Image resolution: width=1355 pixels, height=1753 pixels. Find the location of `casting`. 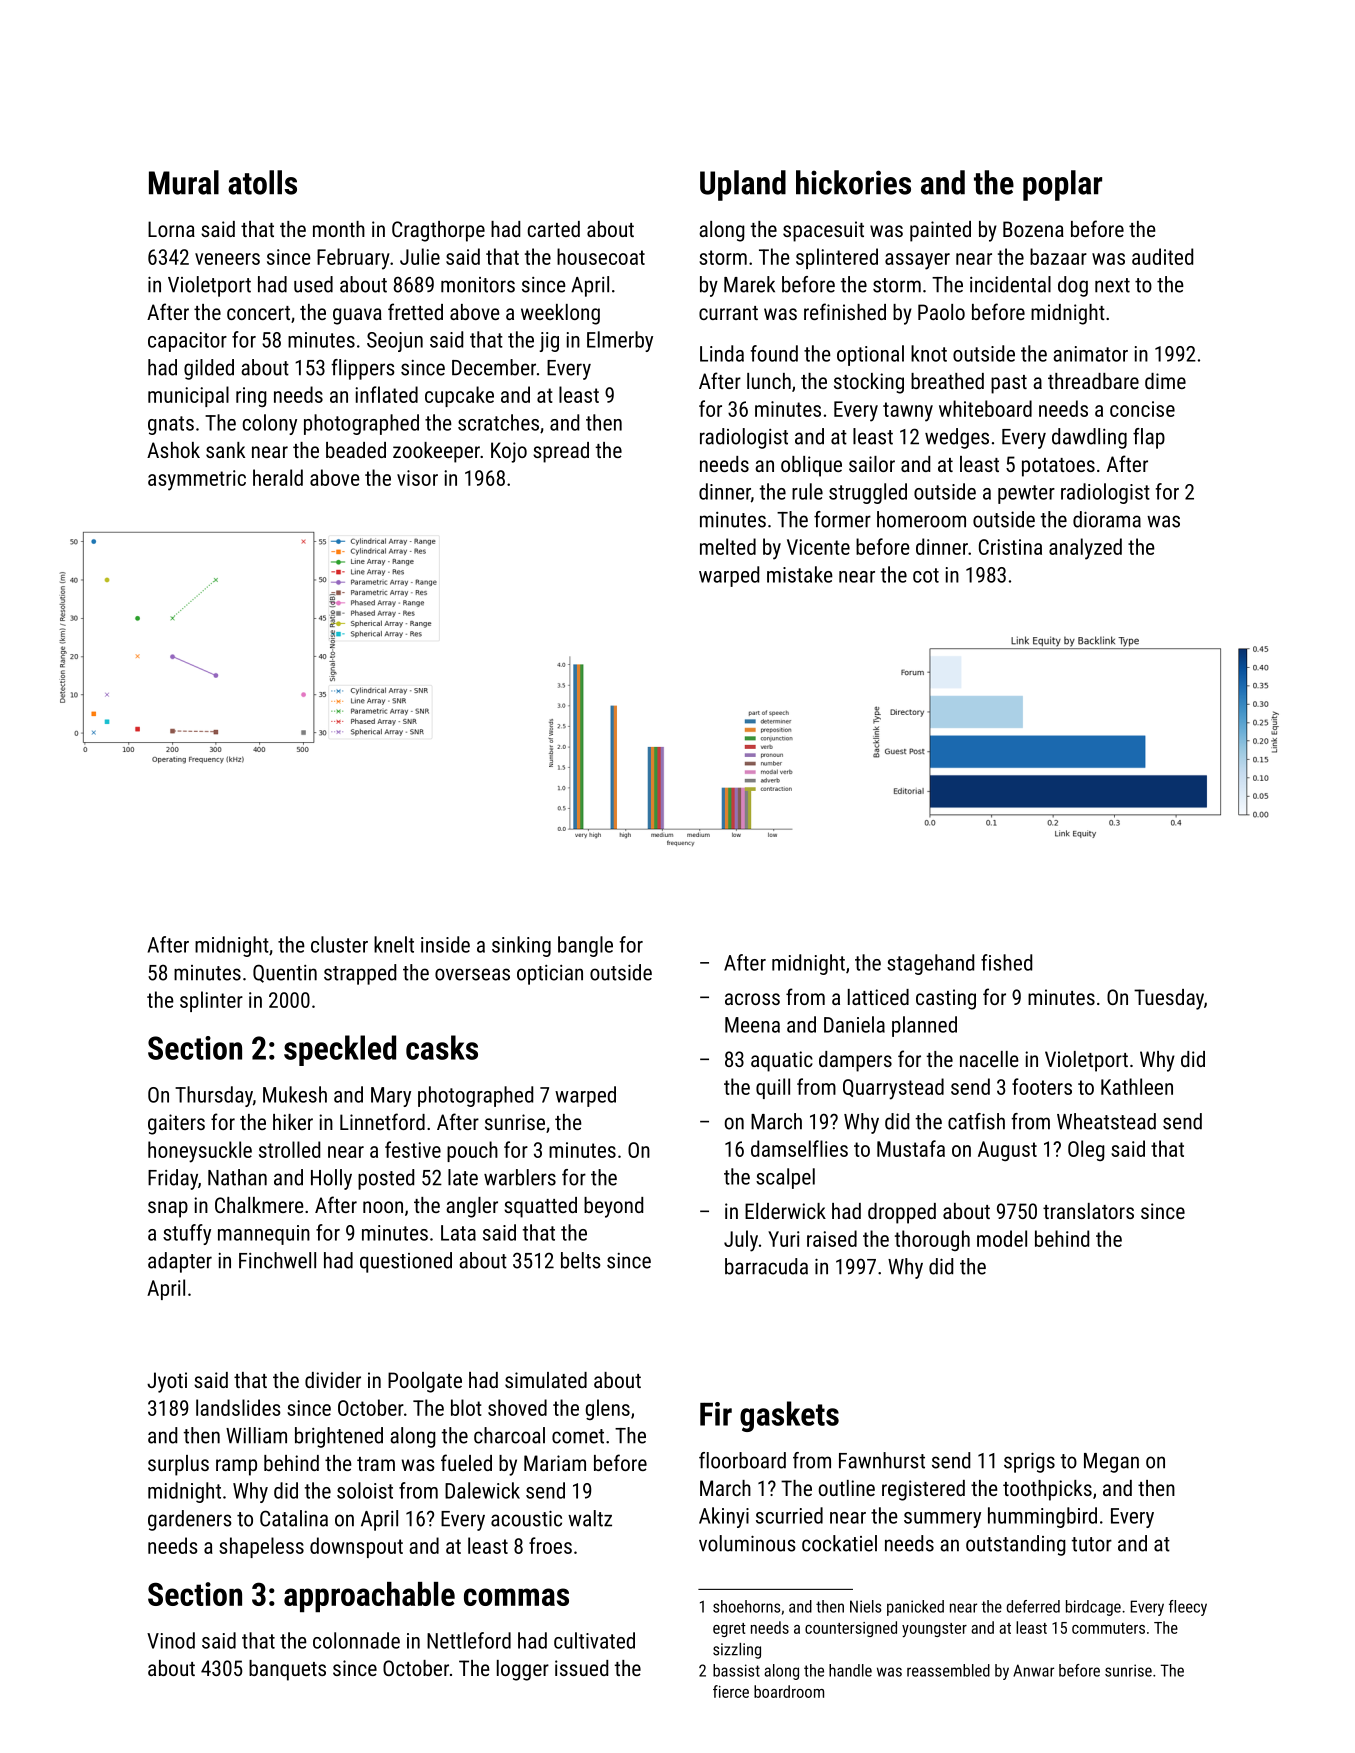

casting is located at coordinates (946, 999).
